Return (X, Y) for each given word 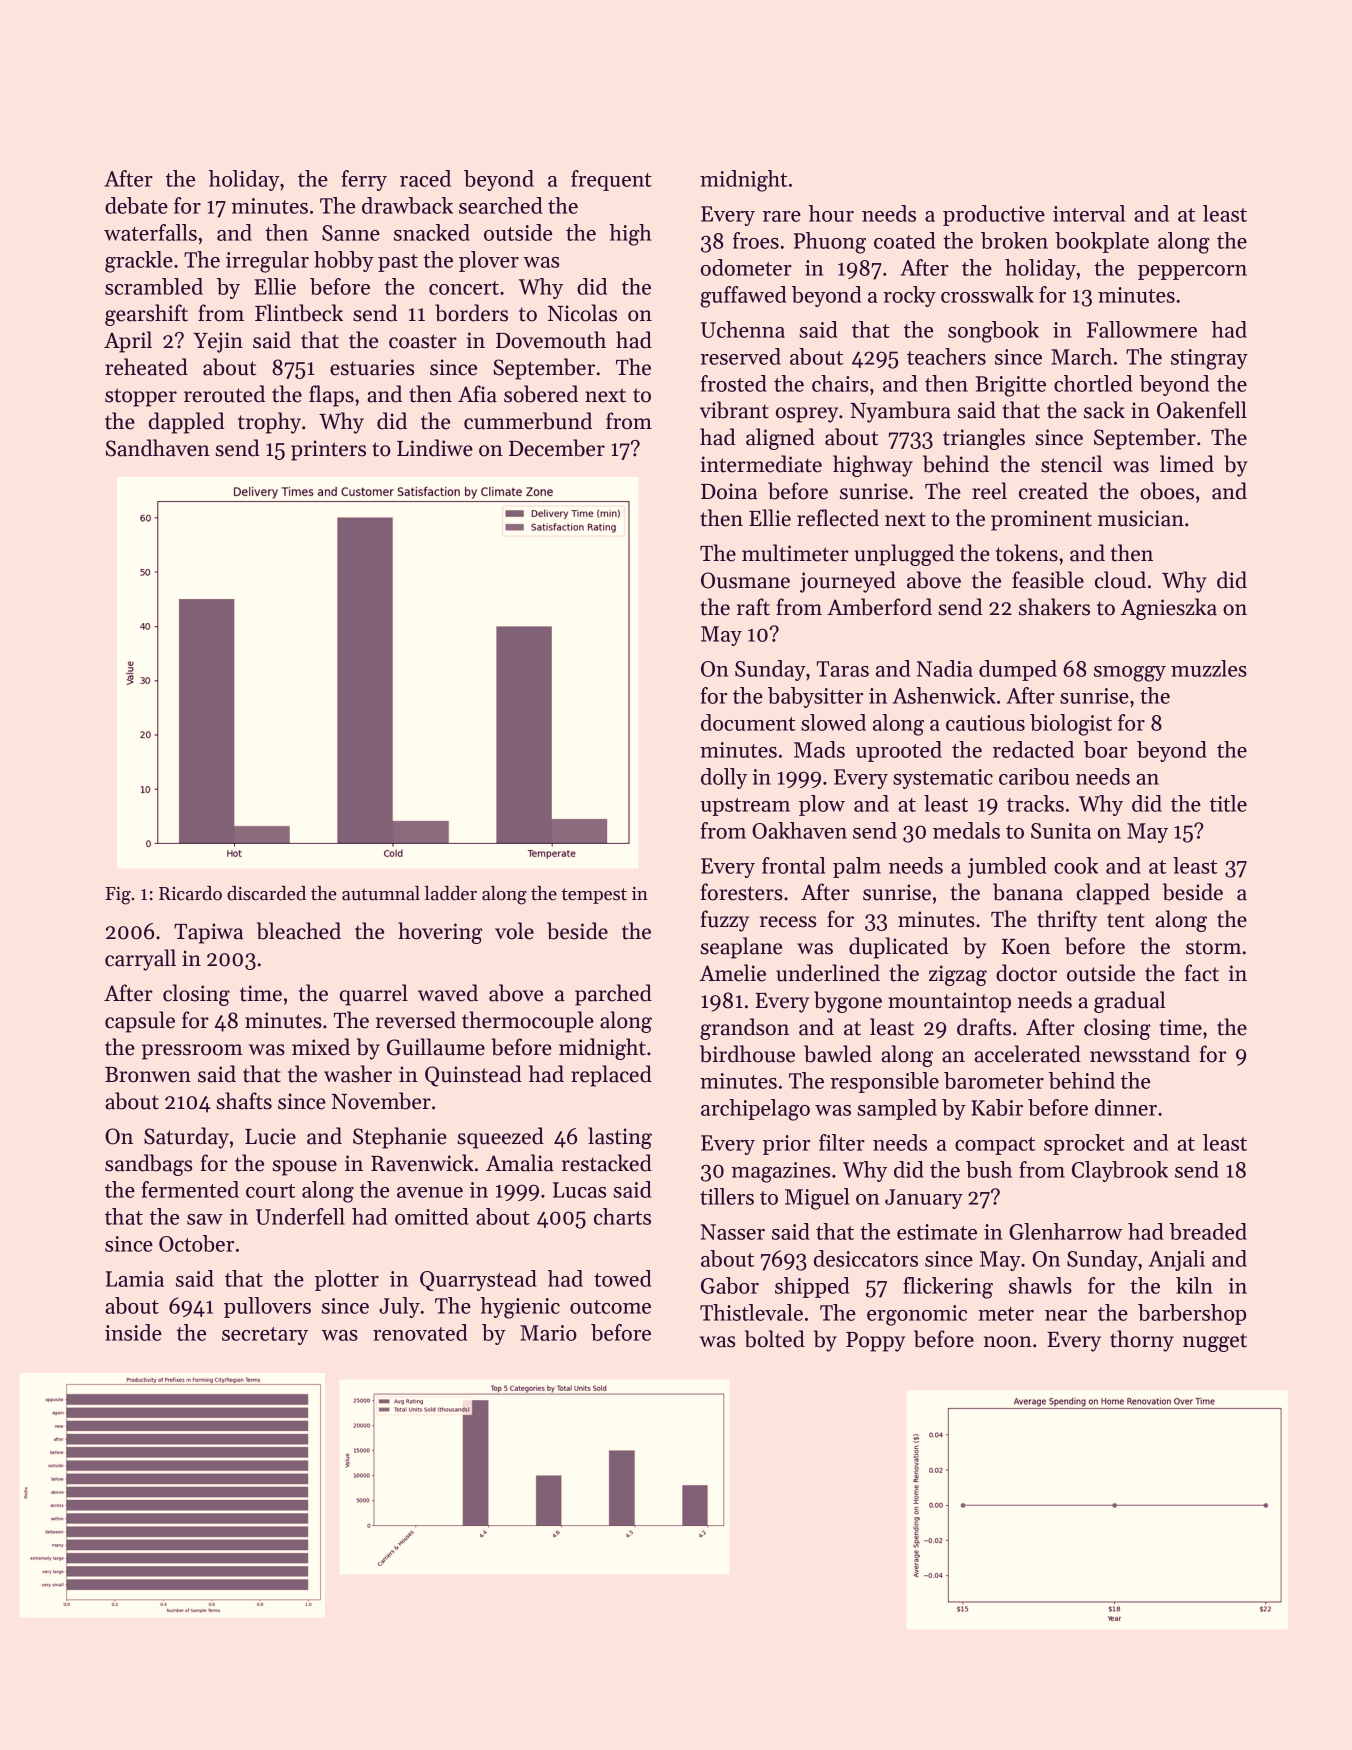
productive (994, 215)
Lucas (579, 1190)
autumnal (381, 893)
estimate (937, 1232)
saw (205, 1219)
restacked (607, 1163)
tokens (1027, 553)
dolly (724, 778)
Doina (729, 491)
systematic (943, 779)
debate (136, 205)
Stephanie (400, 1138)
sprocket (1084, 1144)
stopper (141, 397)
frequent (611, 180)
